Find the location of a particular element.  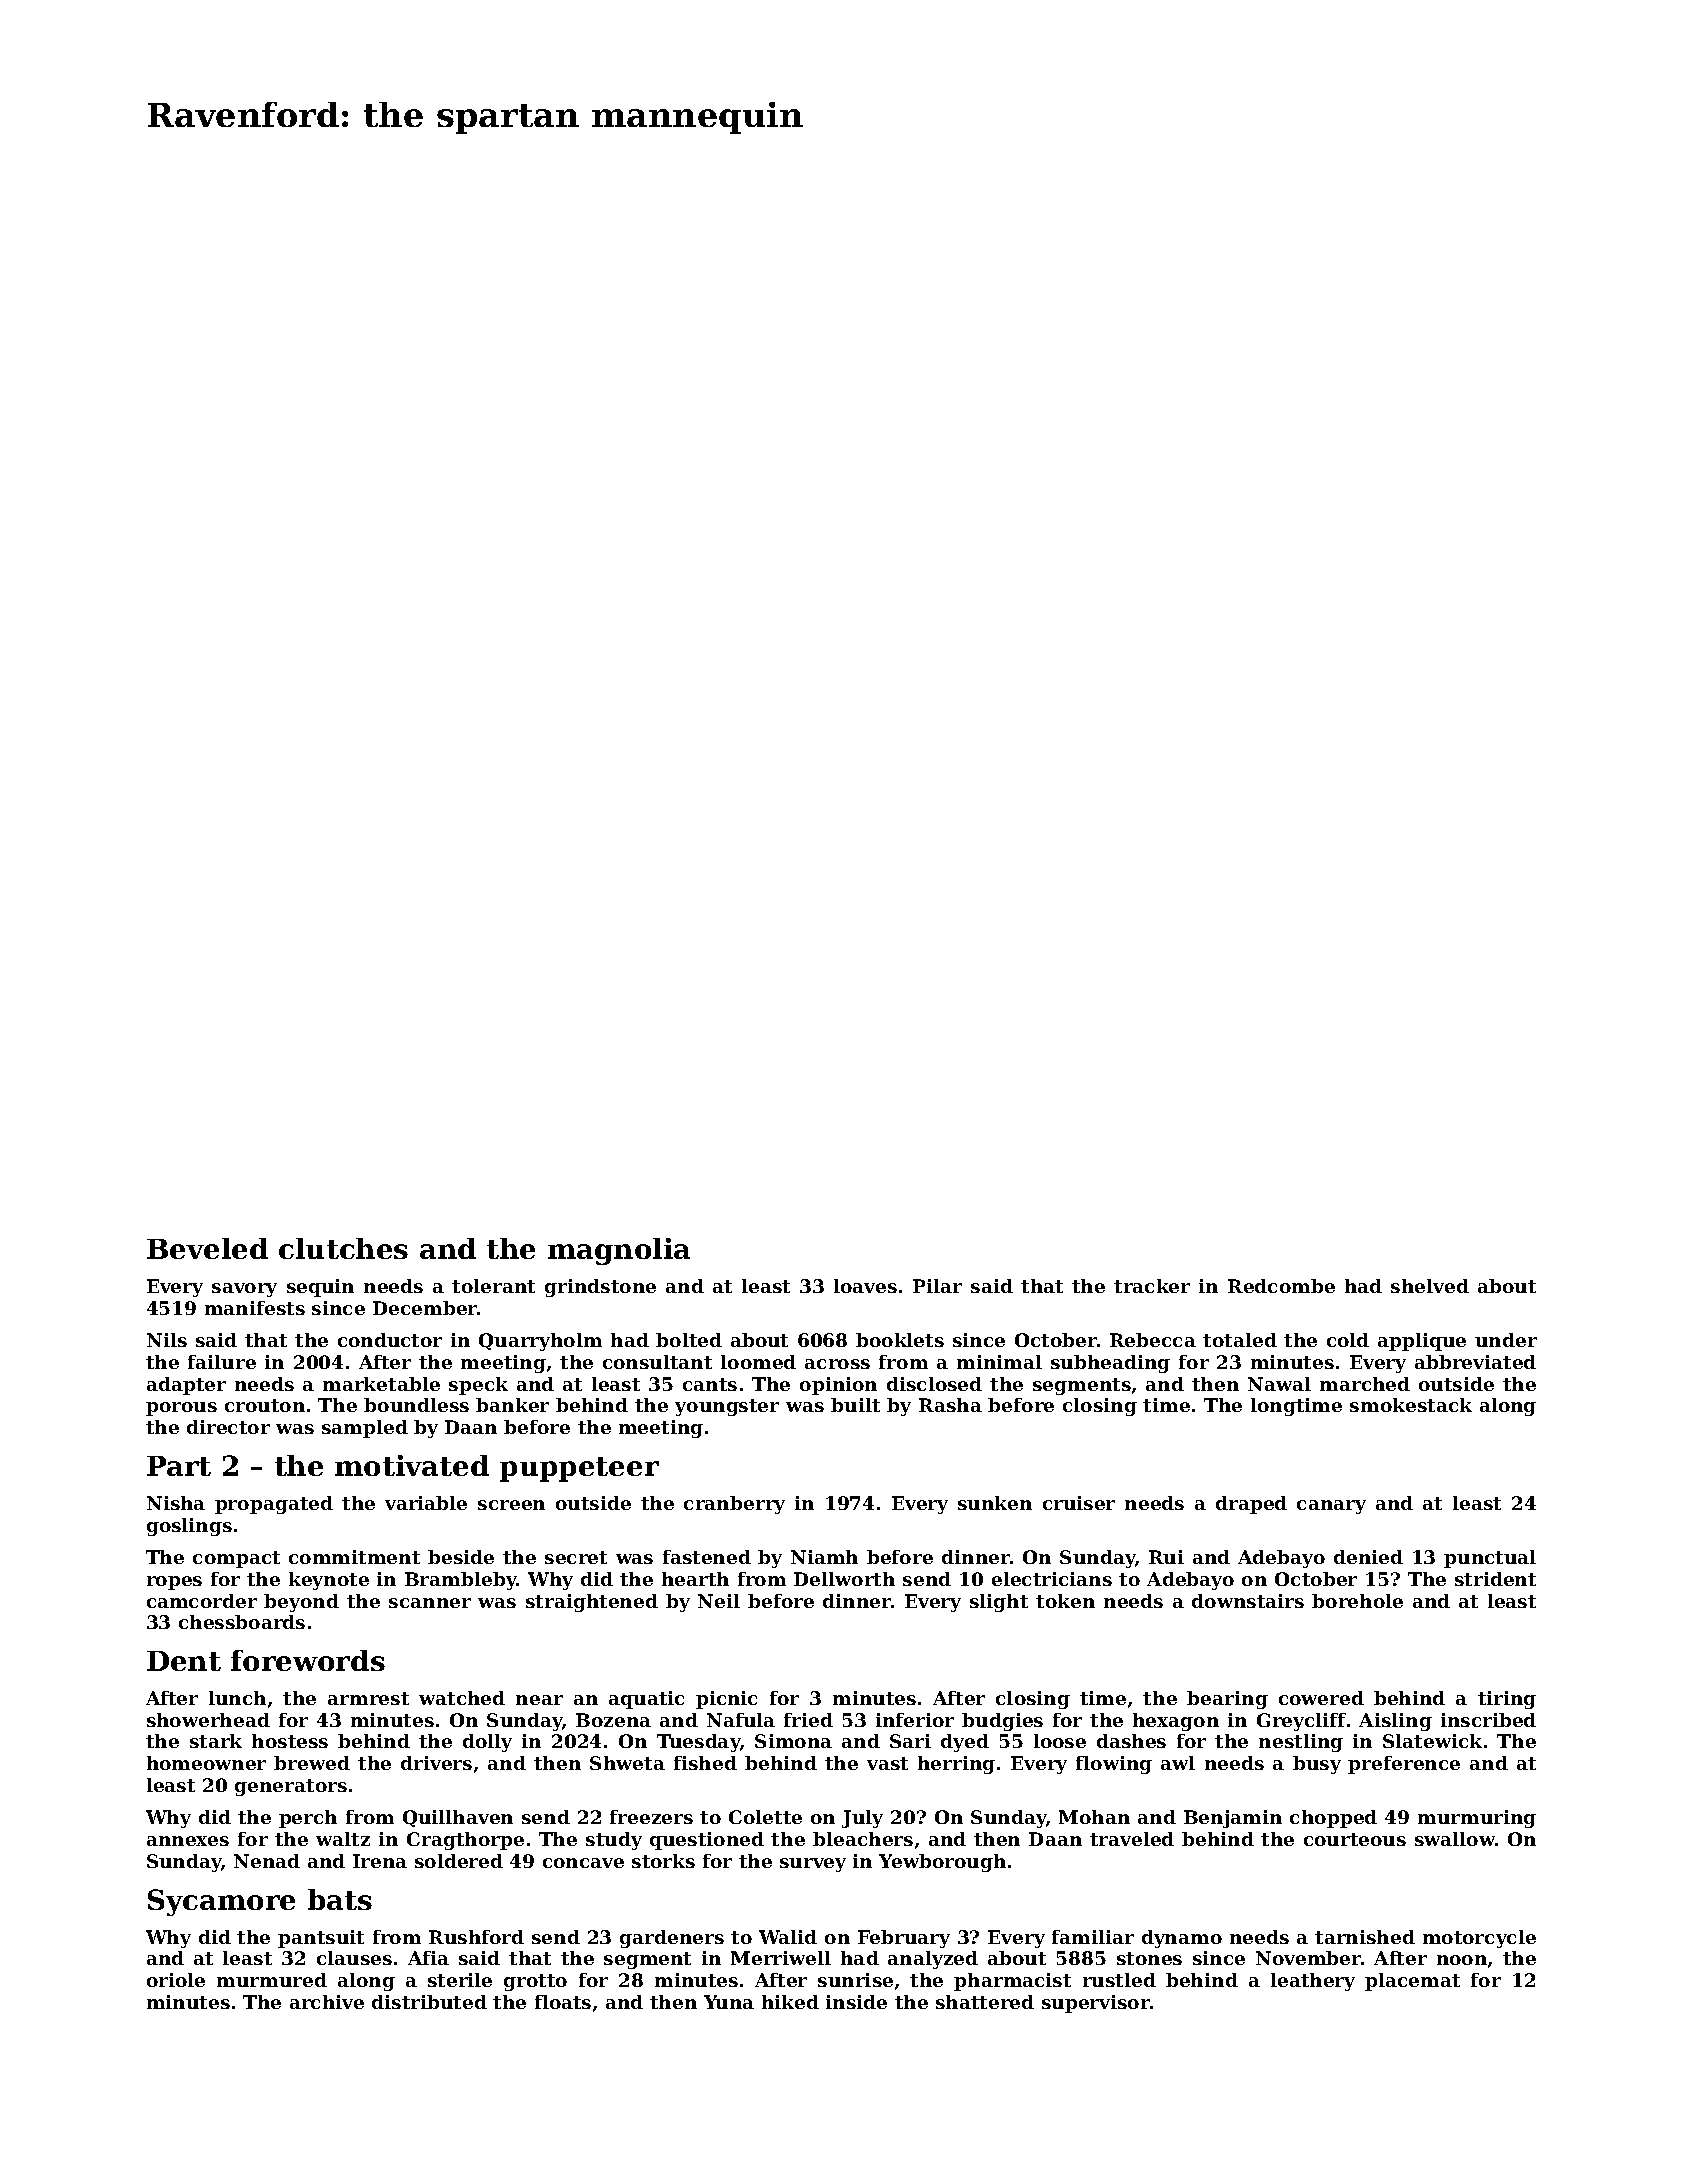

Tuesday is located at coordinates (698, 1743).
